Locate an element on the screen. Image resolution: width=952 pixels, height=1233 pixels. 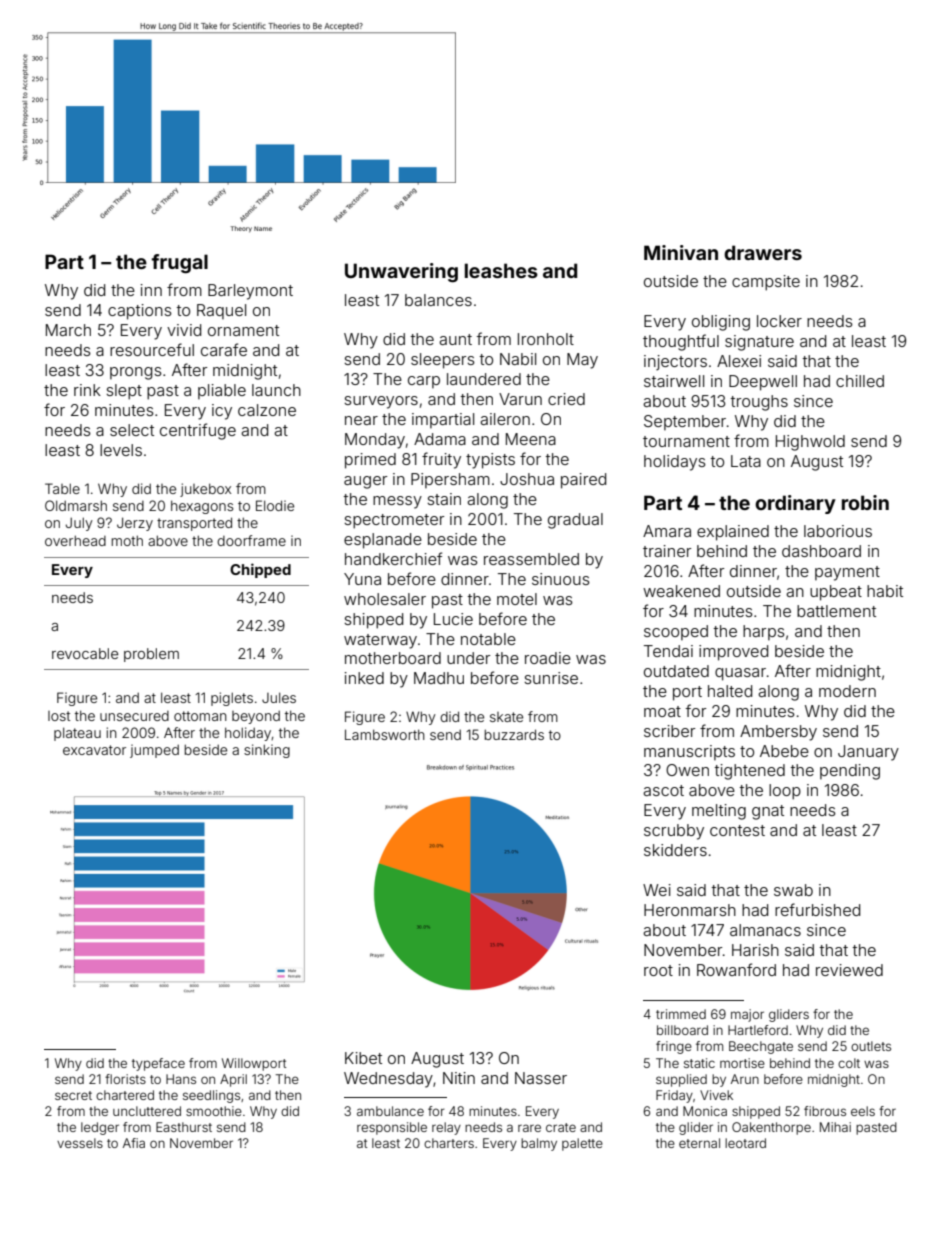
roadie is located at coordinates (548, 658).
